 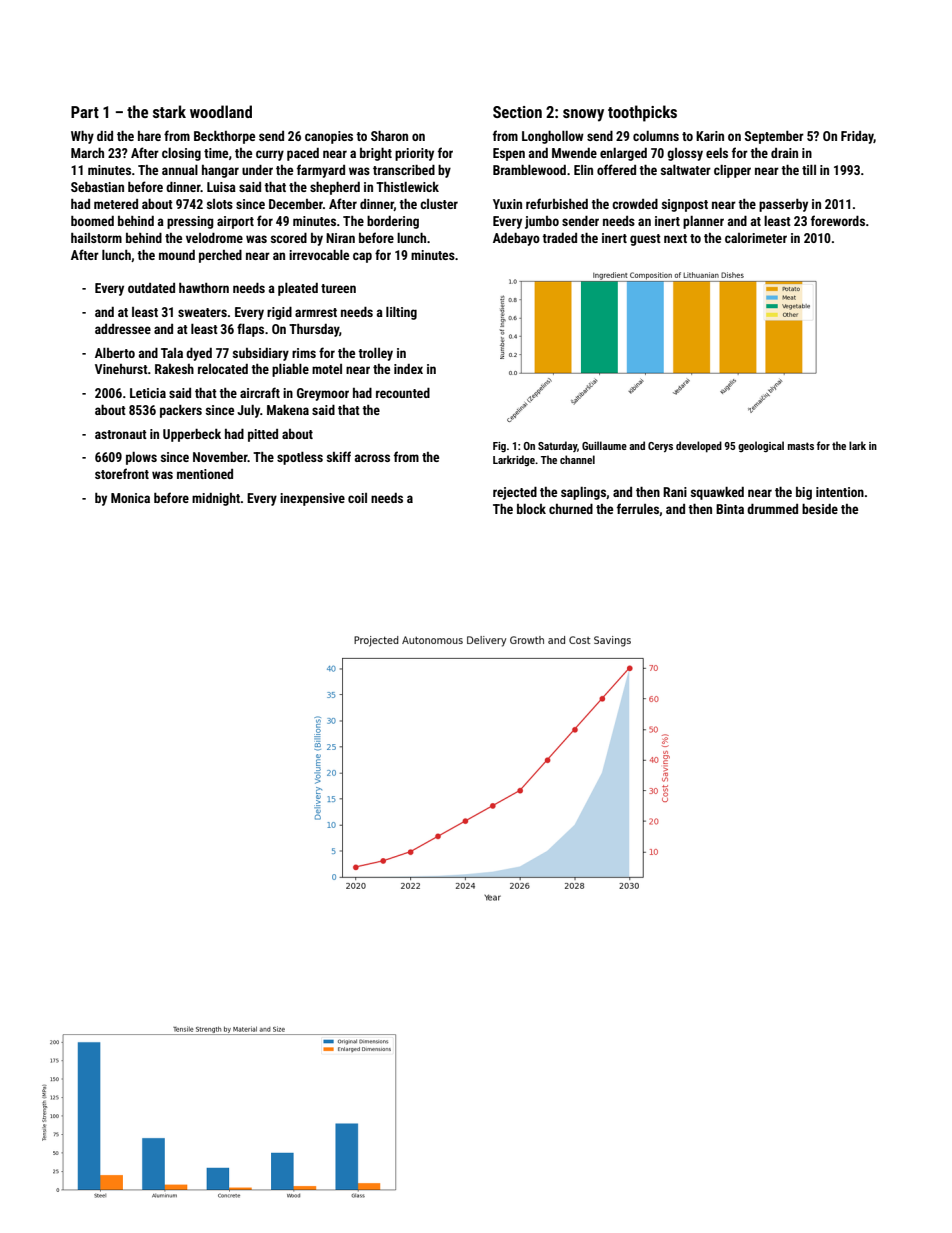 I want to click on inexpensive, so click(x=312, y=499).
